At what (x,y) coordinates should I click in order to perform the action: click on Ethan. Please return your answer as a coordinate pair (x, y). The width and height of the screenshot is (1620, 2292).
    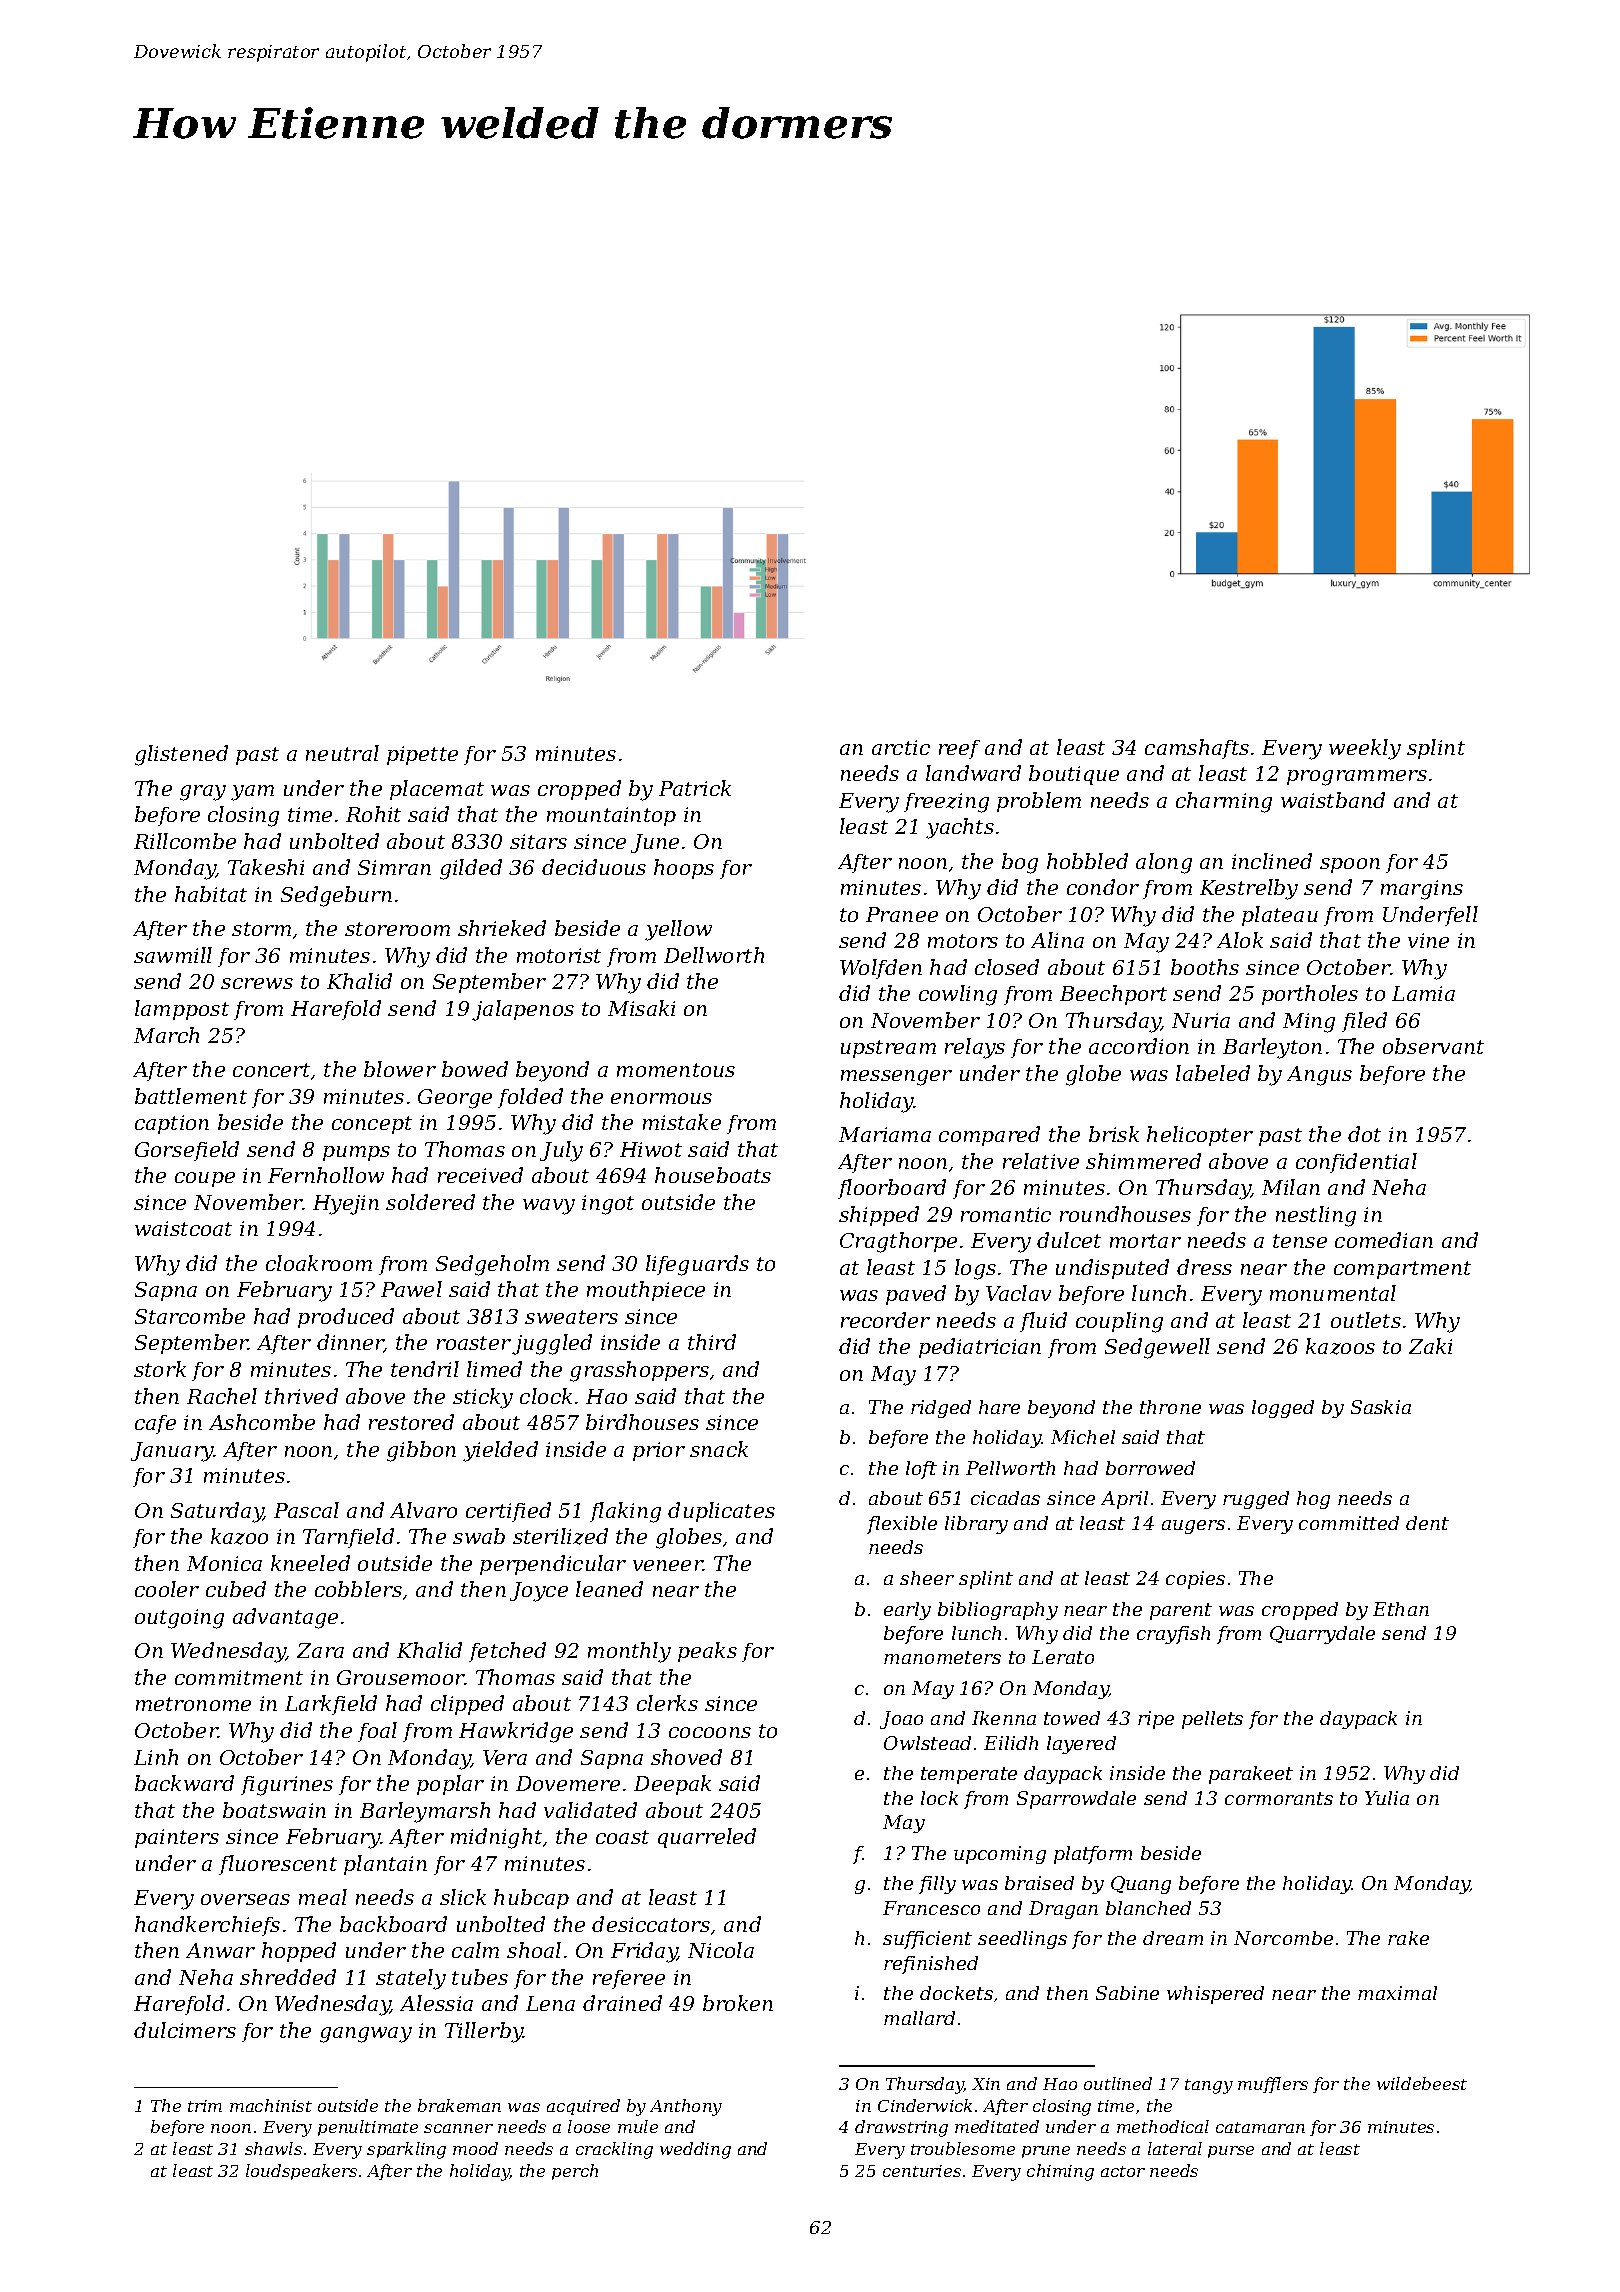
    Looking at the image, I should click on (1401, 1609).
